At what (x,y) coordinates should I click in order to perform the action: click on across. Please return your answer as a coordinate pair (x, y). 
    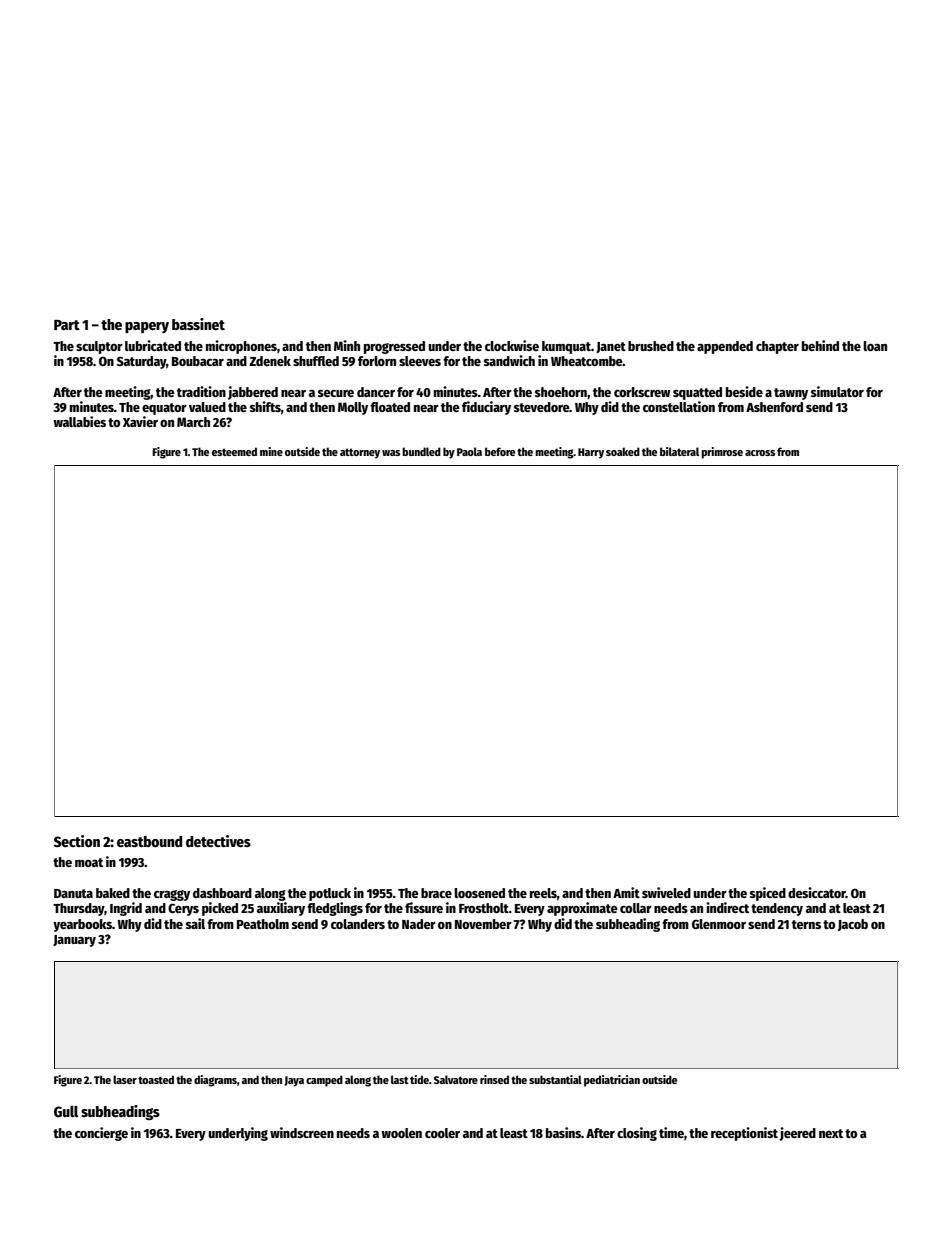
    Looking at the image, I should click on (760, 453).
